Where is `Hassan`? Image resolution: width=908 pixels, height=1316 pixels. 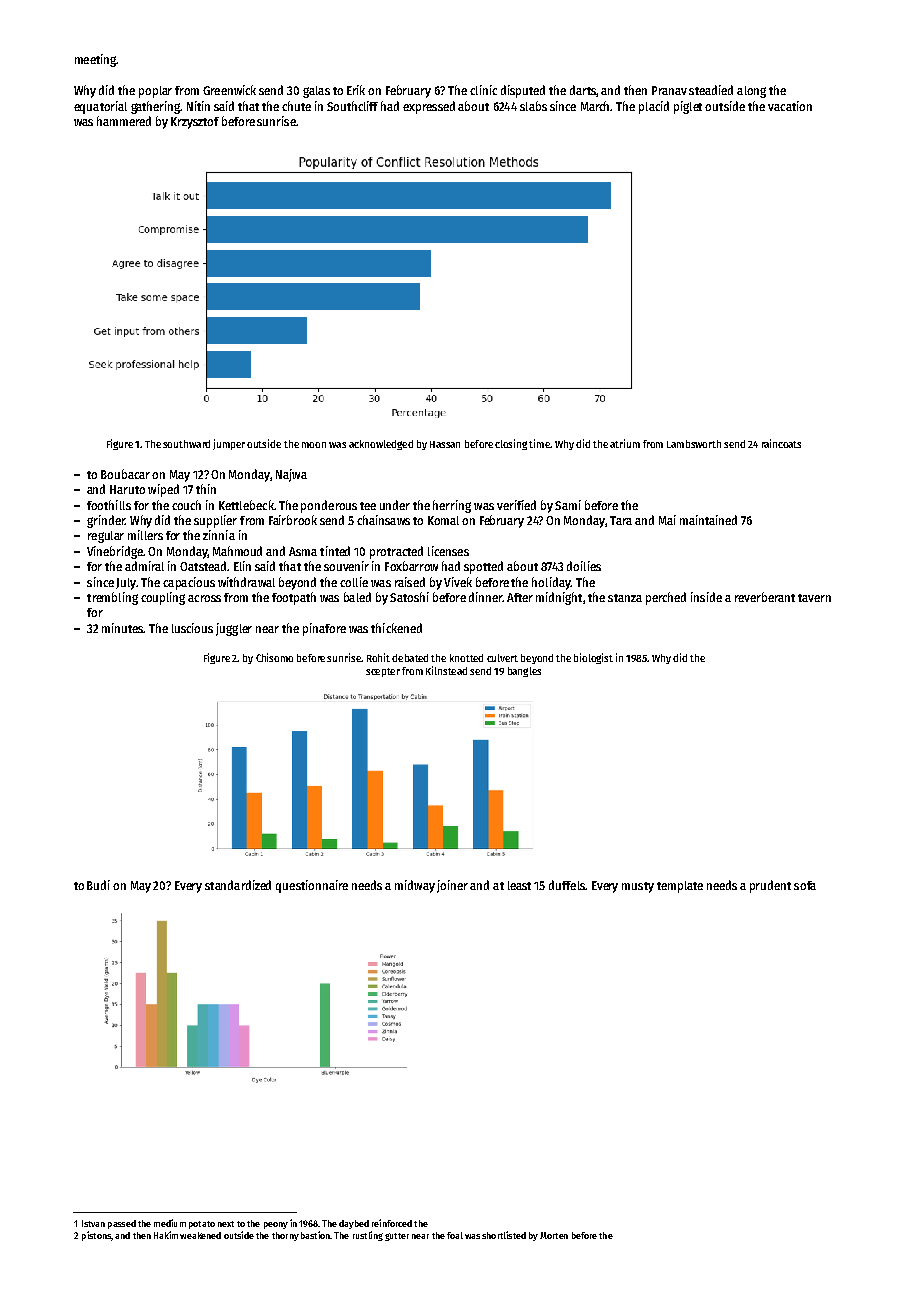
Hassan is located at coordinates (445, 444).
